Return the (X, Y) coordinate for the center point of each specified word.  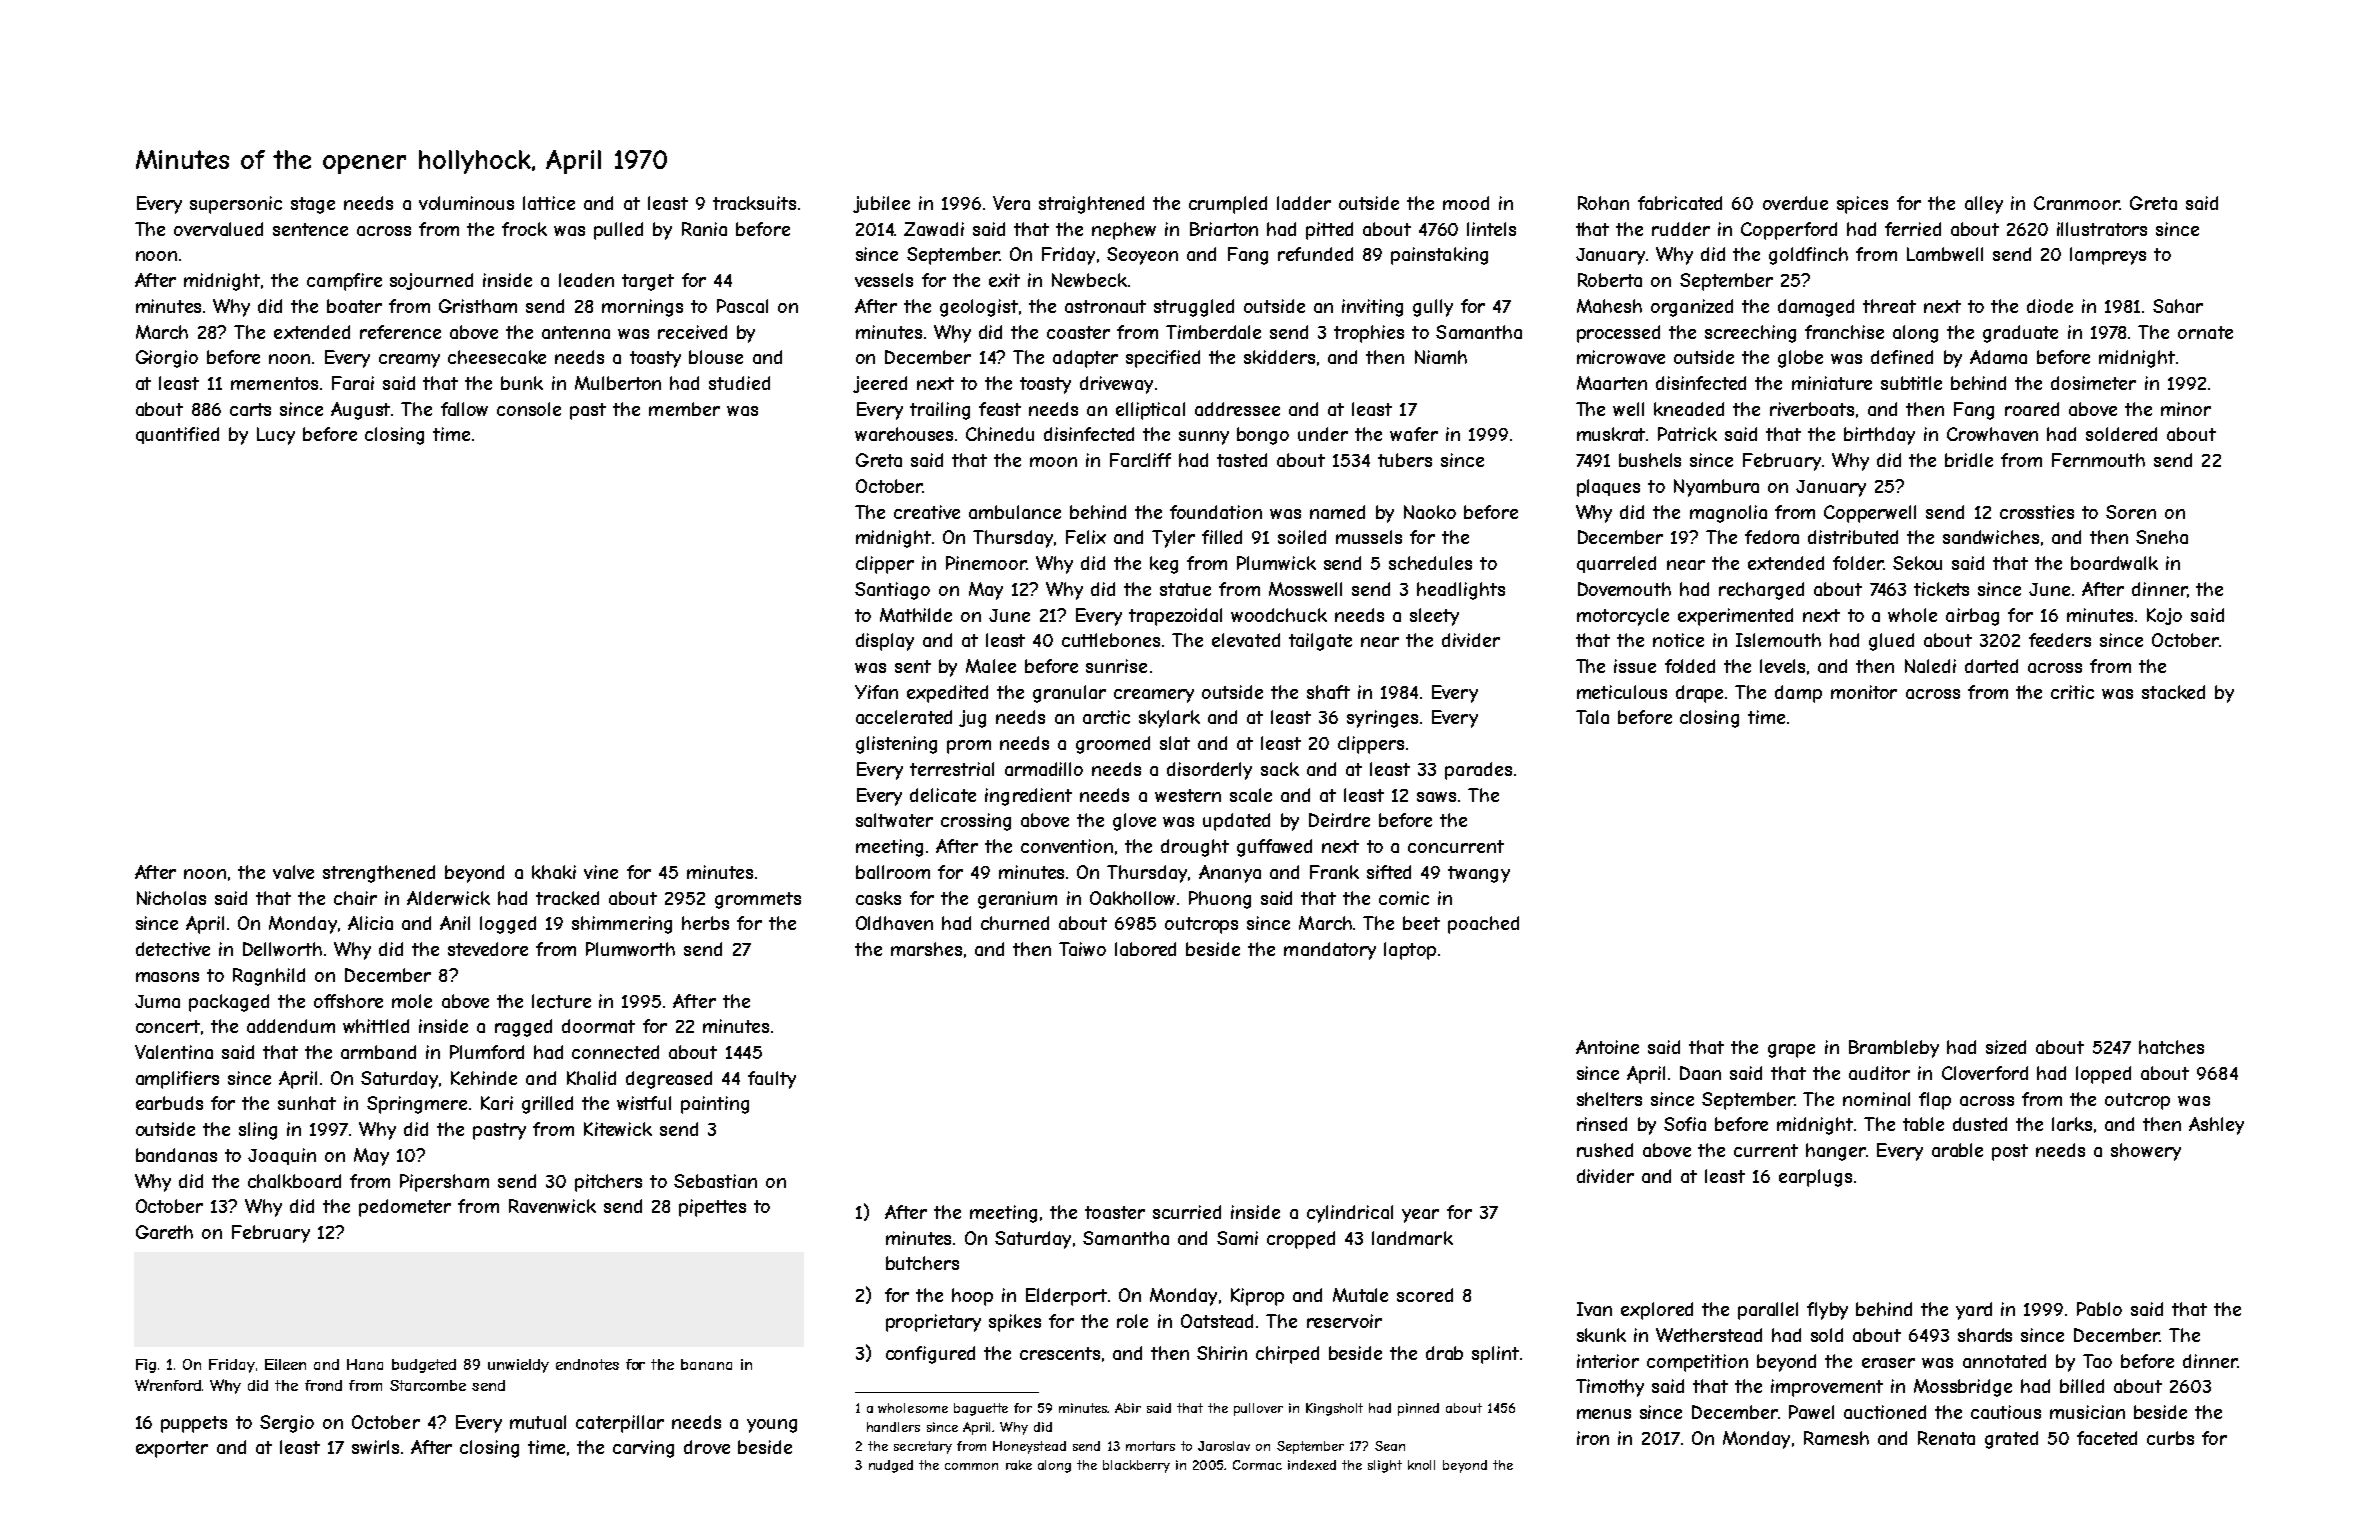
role (1132, 1321)
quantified (177, 435)
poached (1483, 925)
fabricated (1680, 203)
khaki (554, 872)
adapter (1085, 359)
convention (1067, 846)
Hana (365, 1364)
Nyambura (1716, 488)
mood (1466, 203)
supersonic (236, 205)
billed (2082, 1386)
